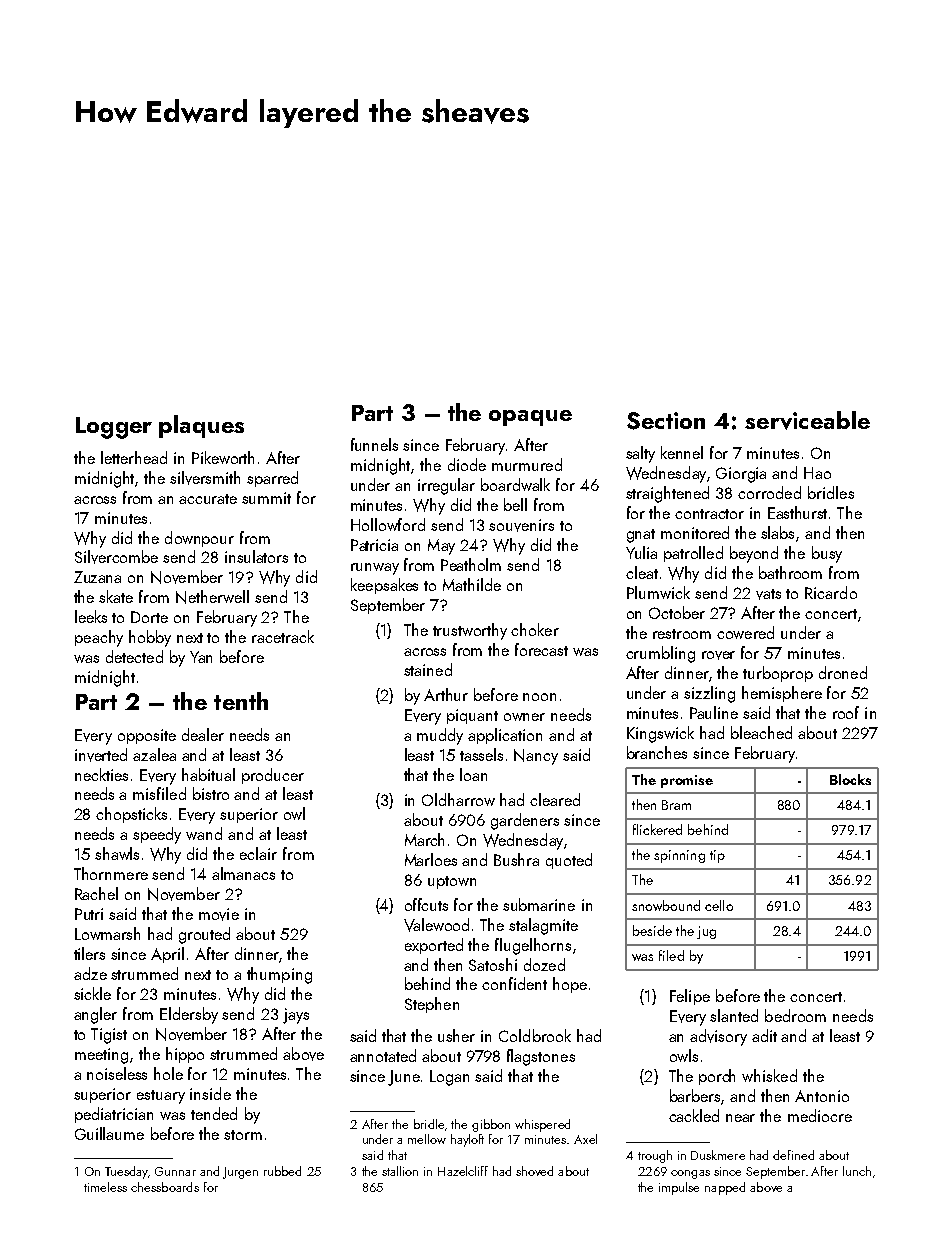 This document has width=952, height=1233. Describe the element at coordinates (666, 905) in the document. I see `snowbound` at that location.
